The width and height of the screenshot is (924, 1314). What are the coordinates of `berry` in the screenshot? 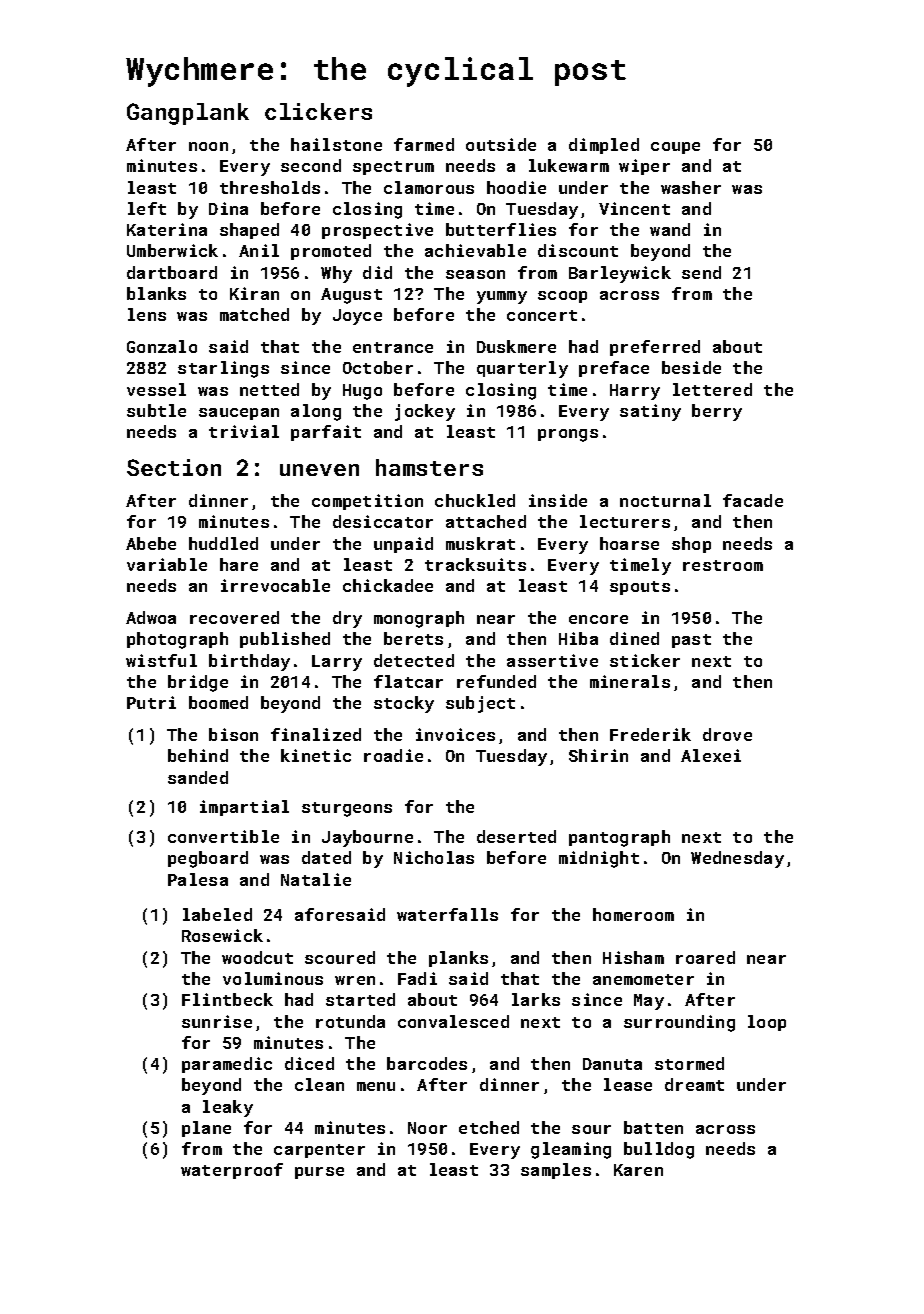 It's located at (717, 412).
